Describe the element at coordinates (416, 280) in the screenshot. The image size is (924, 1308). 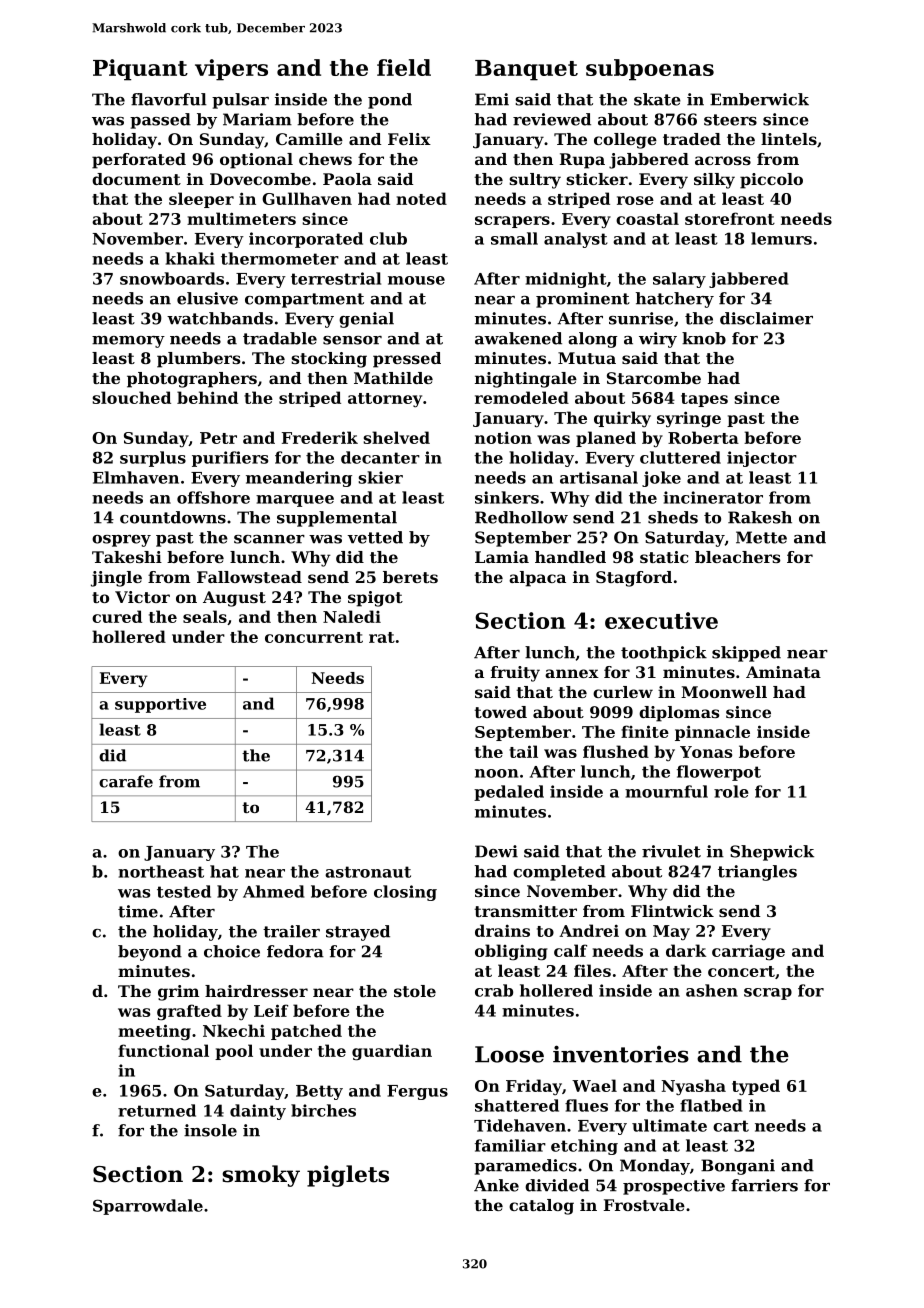
I see `mouse` at that location.
